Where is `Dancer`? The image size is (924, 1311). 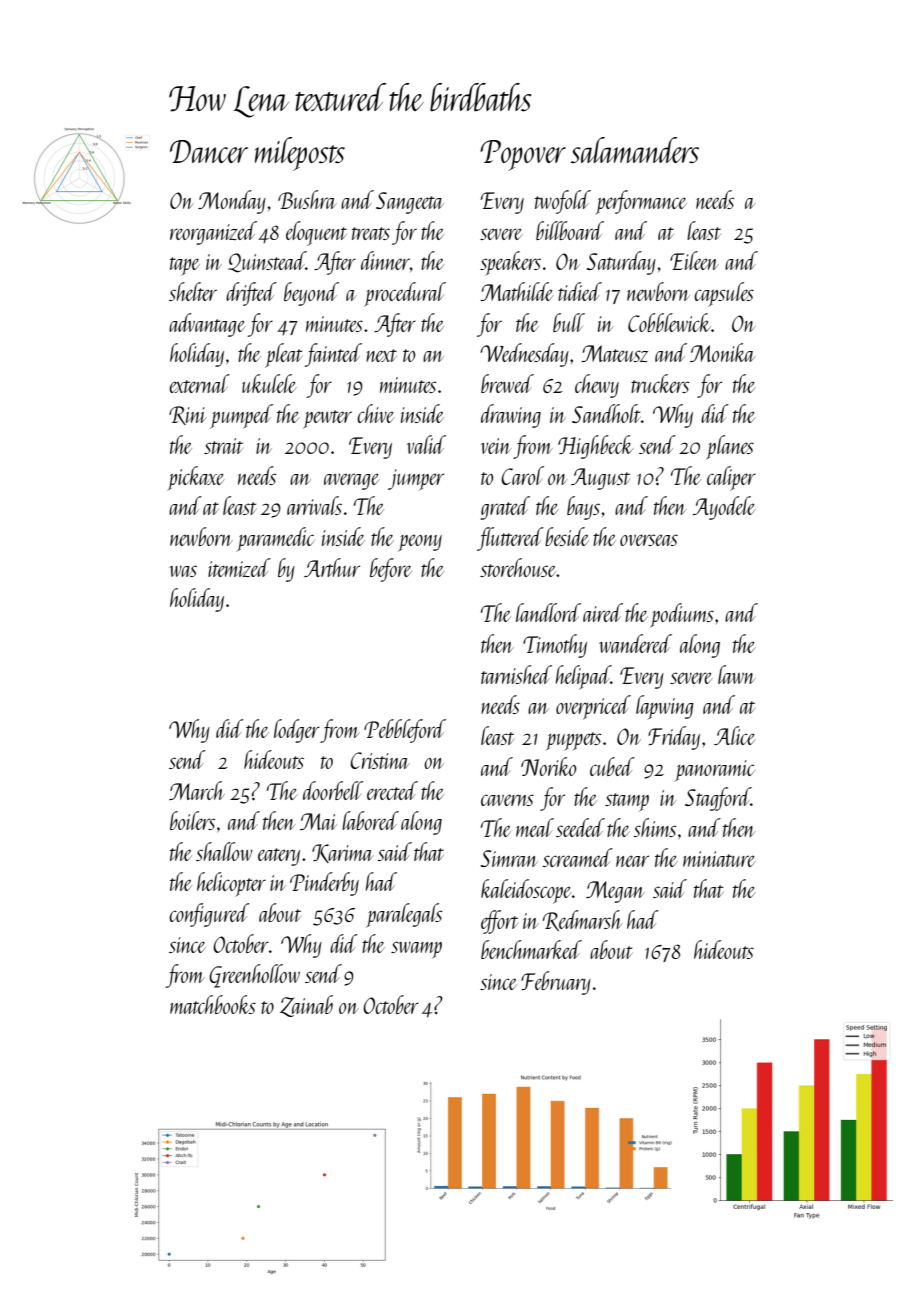
Dancer is located at coordinates (209, 151).
